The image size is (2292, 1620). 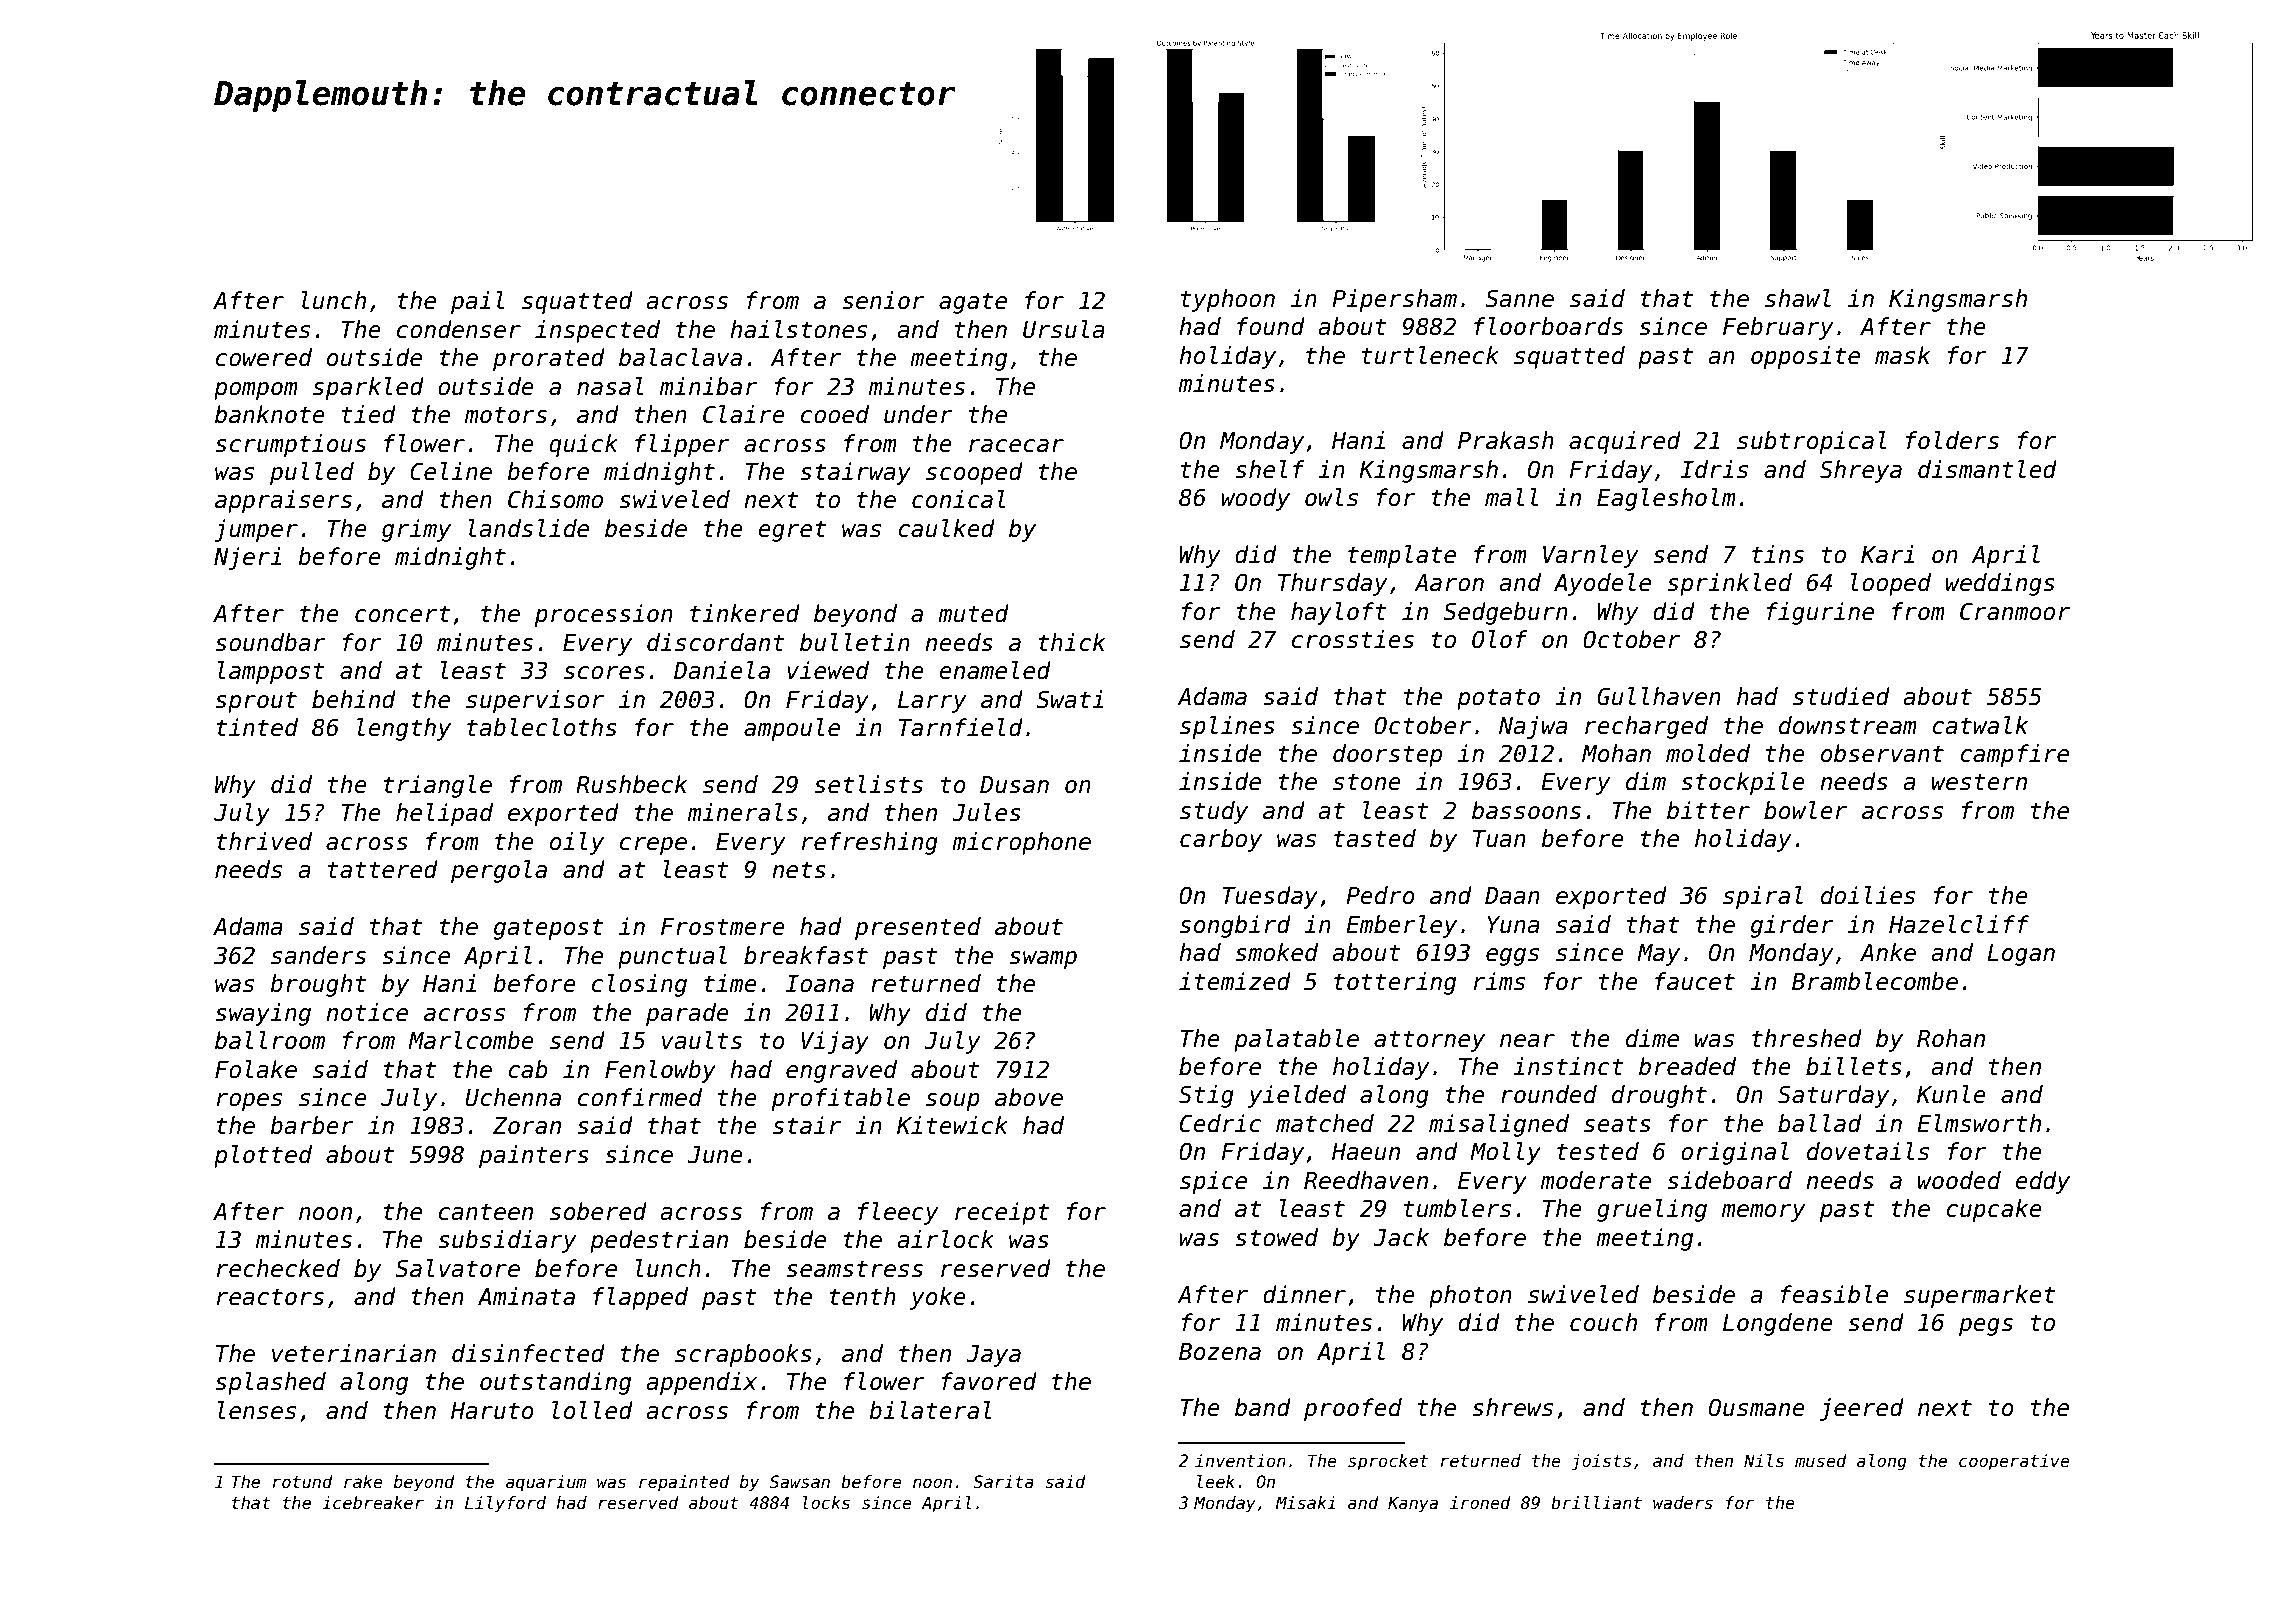 What do you see at coordinates (946, 528) in the screenshot?
I see `caulked` at bounding box center [946, 528].
